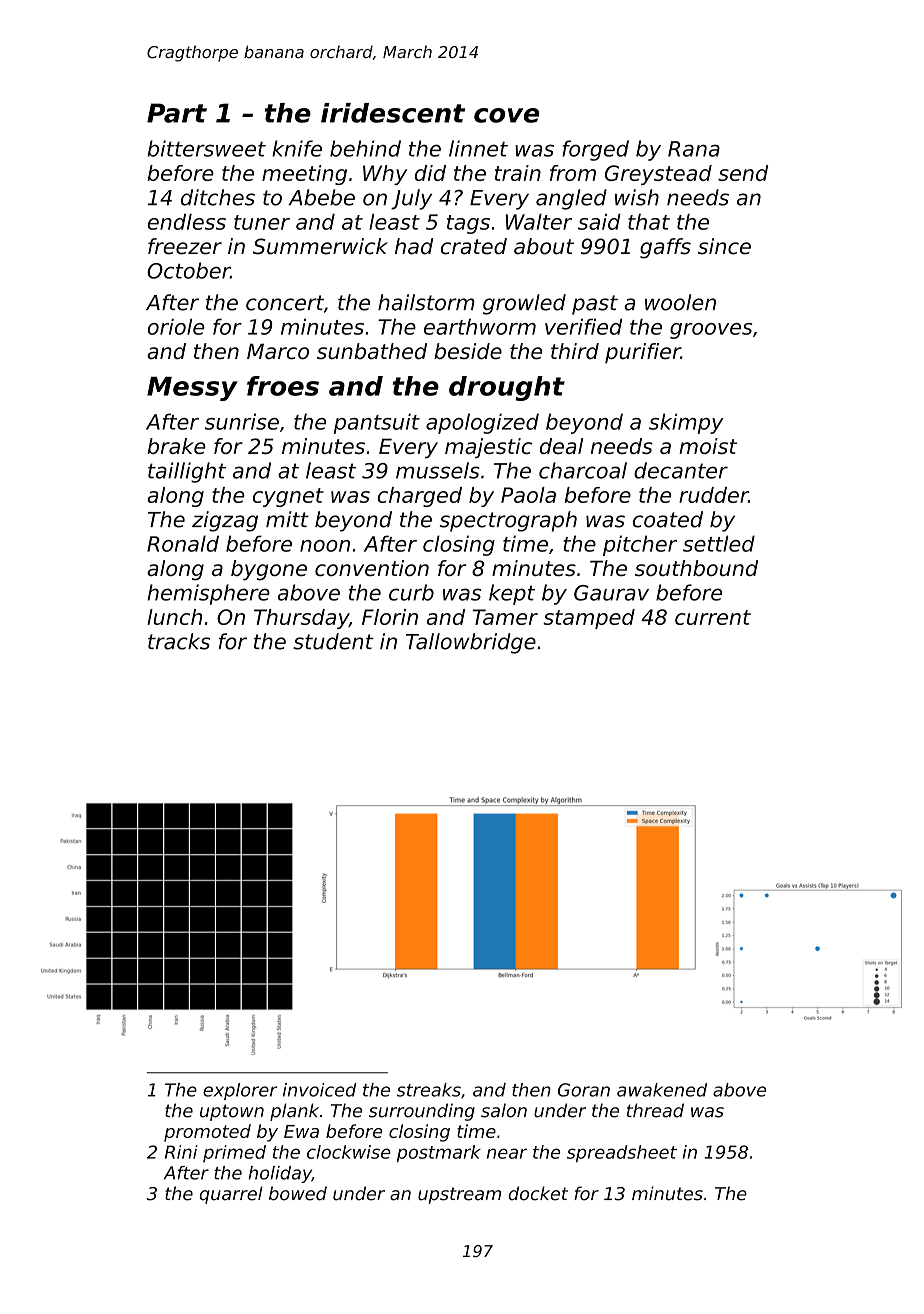 This page has width=924, height=1314. Describe the element at coordinates (181, 1152) in the page. I see `Rini` at that location.
